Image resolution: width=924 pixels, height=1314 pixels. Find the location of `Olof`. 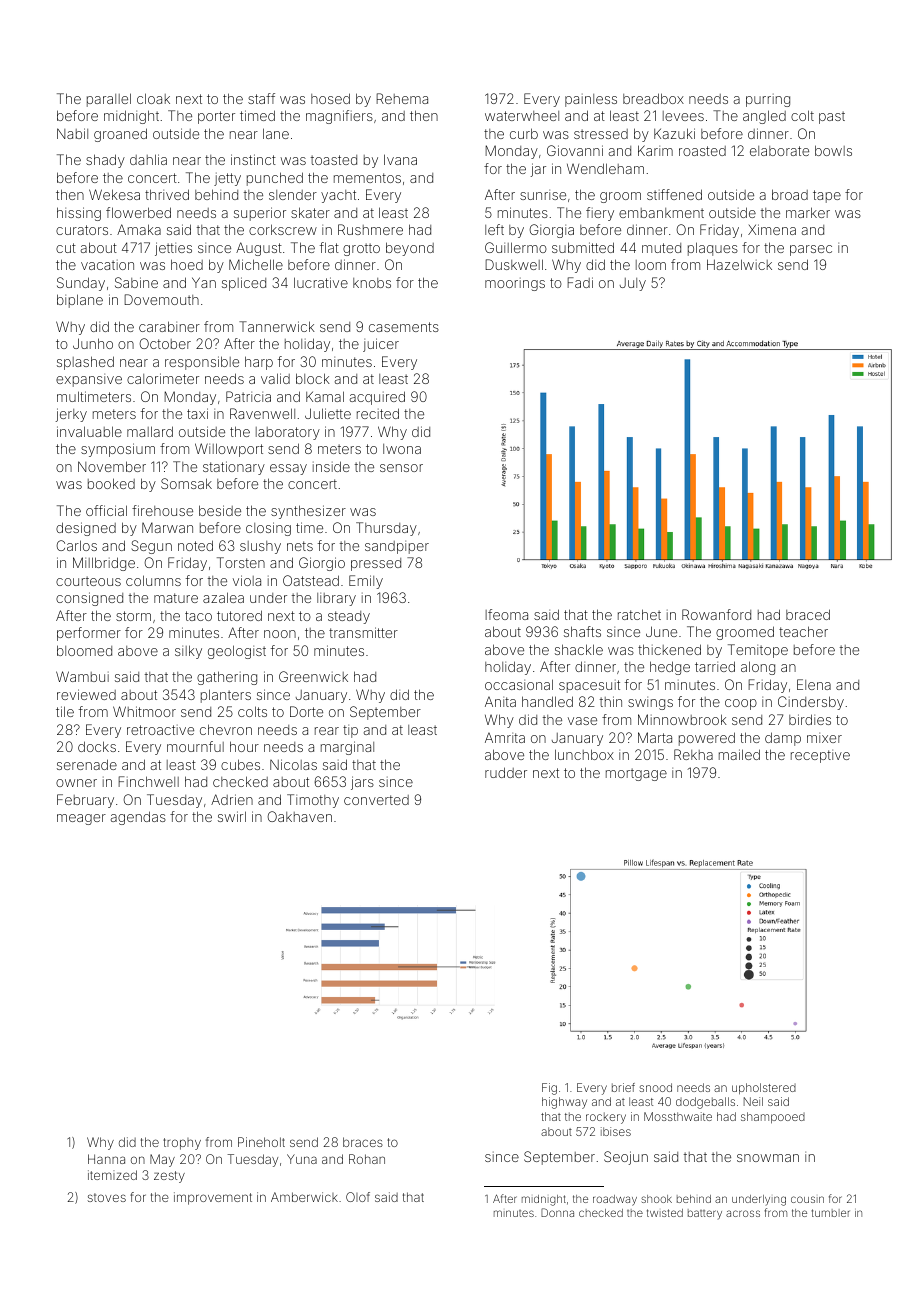

Olof is located at coordinates (358, 1197).
